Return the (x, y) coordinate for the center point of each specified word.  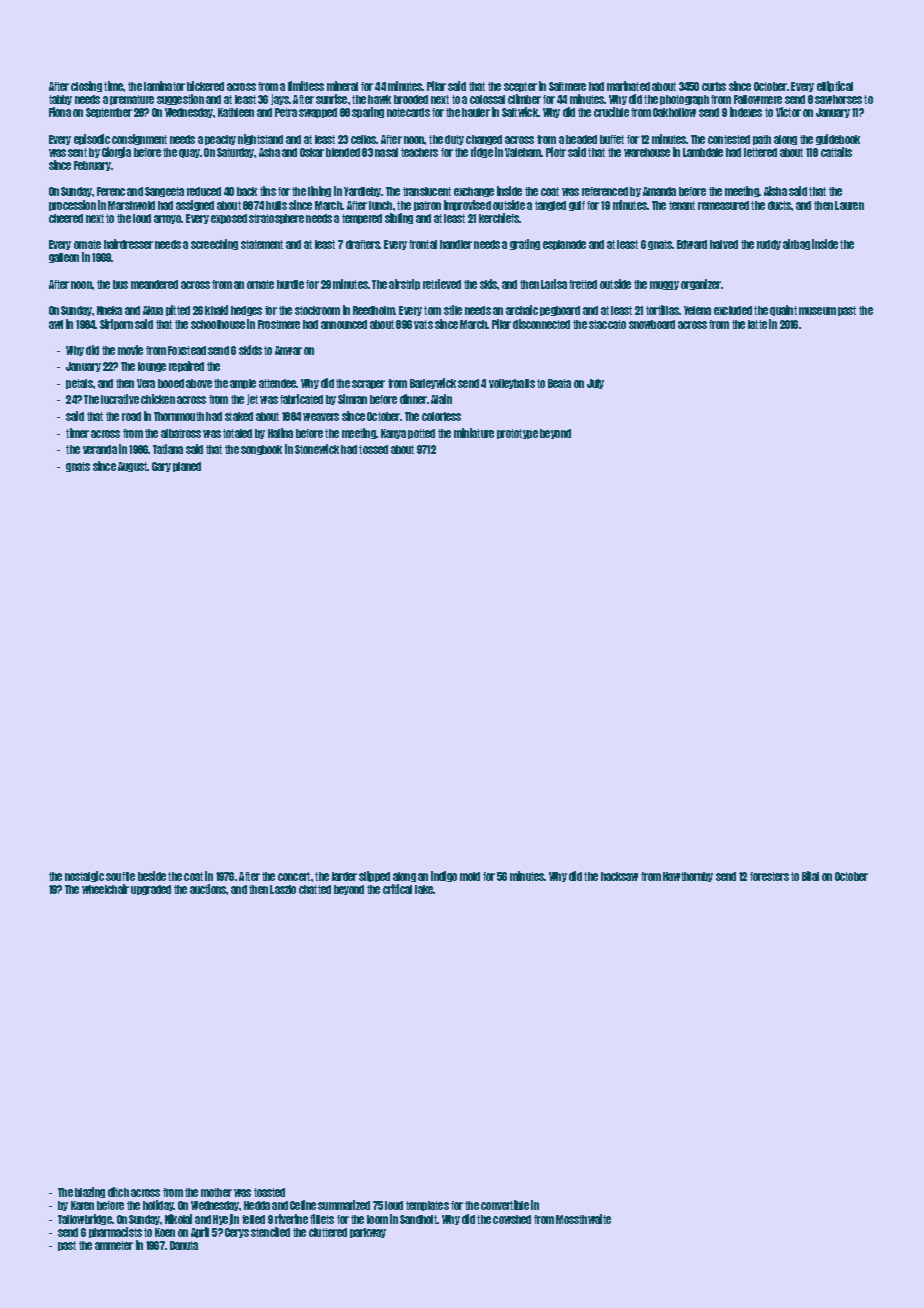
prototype (517, 434)
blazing (90, 1192)
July (595, 384)
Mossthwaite (583, 1219)
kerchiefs (499, 218)
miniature (474, 433)
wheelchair (105, 889)
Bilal (810, 876)
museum (817, 311)
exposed (229, 219)
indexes (746, 112)
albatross (181, 433)
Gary (161, 467)
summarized (344, 1205)
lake (424, 889)
